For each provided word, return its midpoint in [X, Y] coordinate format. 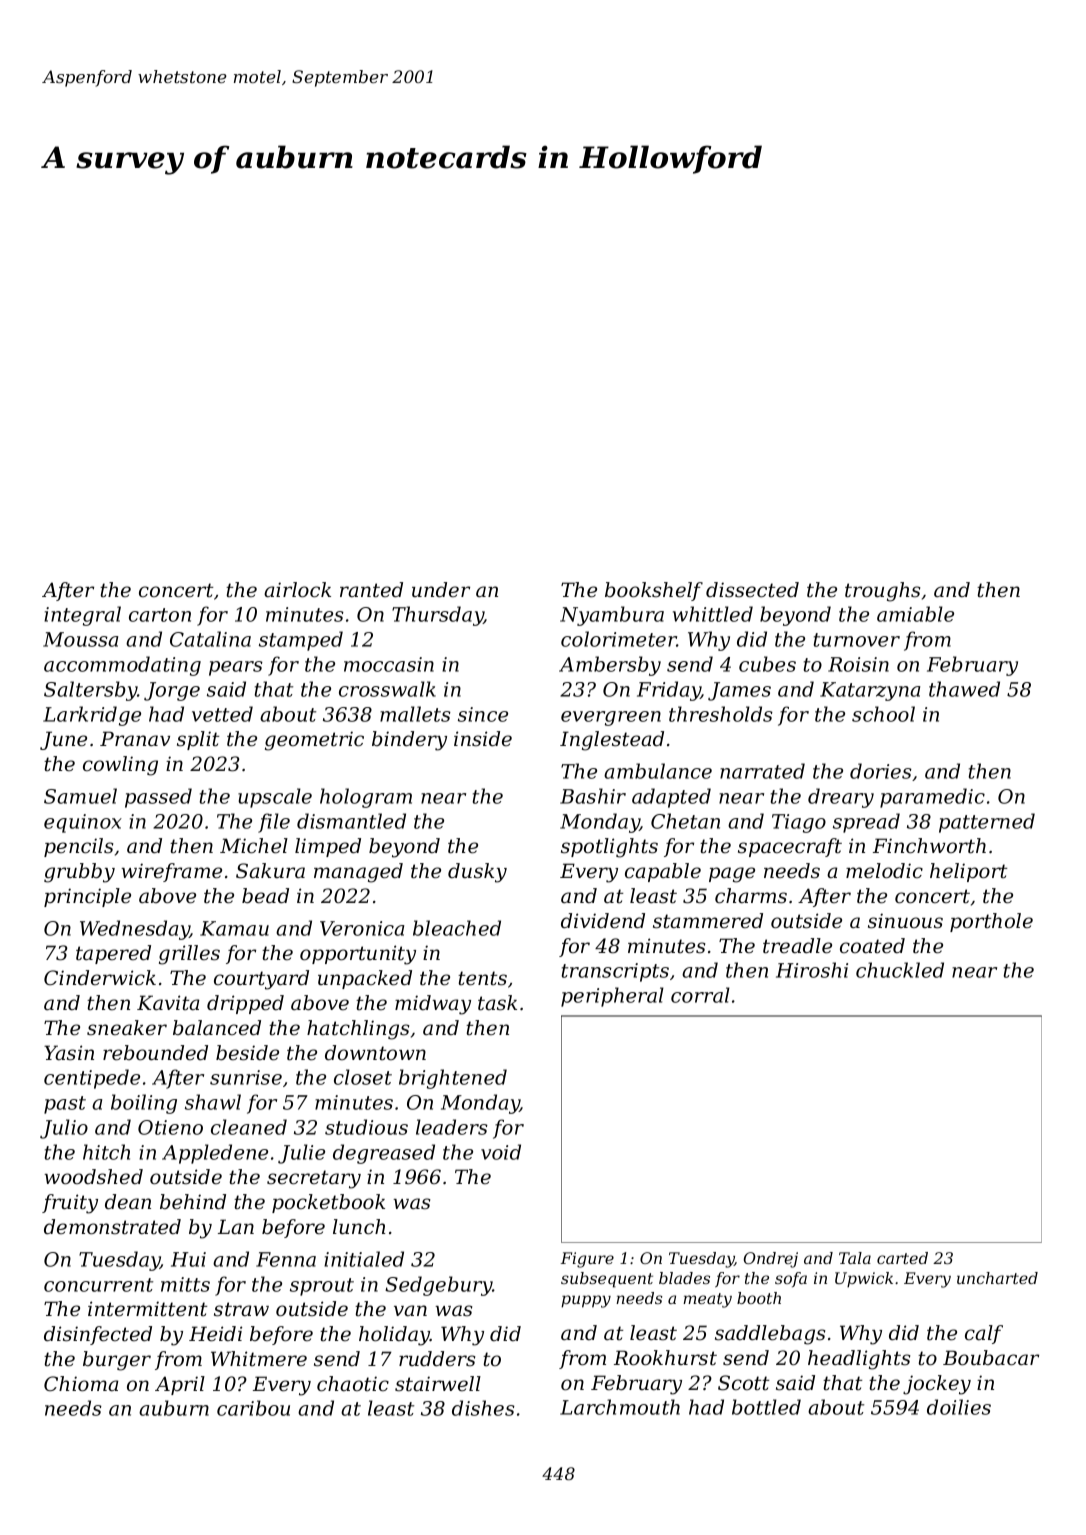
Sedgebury [438, 1286]
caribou [253, 1408]
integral [82, 616]
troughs [882, 592]
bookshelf [654, 591]
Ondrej [771, 1260]
